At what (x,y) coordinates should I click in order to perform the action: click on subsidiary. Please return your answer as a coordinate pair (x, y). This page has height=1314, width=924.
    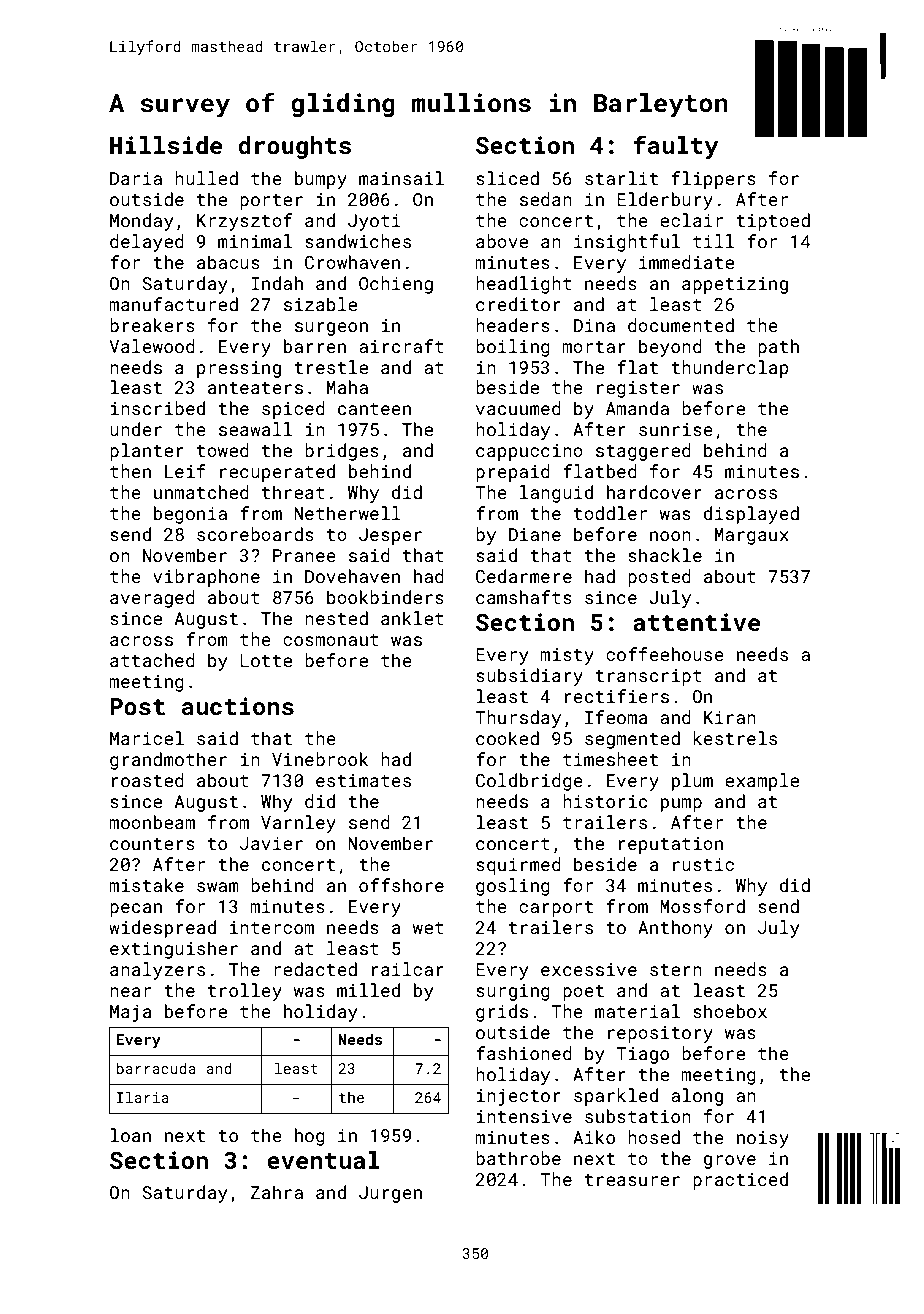
    Looking at the image, I should click on (529, 677).
